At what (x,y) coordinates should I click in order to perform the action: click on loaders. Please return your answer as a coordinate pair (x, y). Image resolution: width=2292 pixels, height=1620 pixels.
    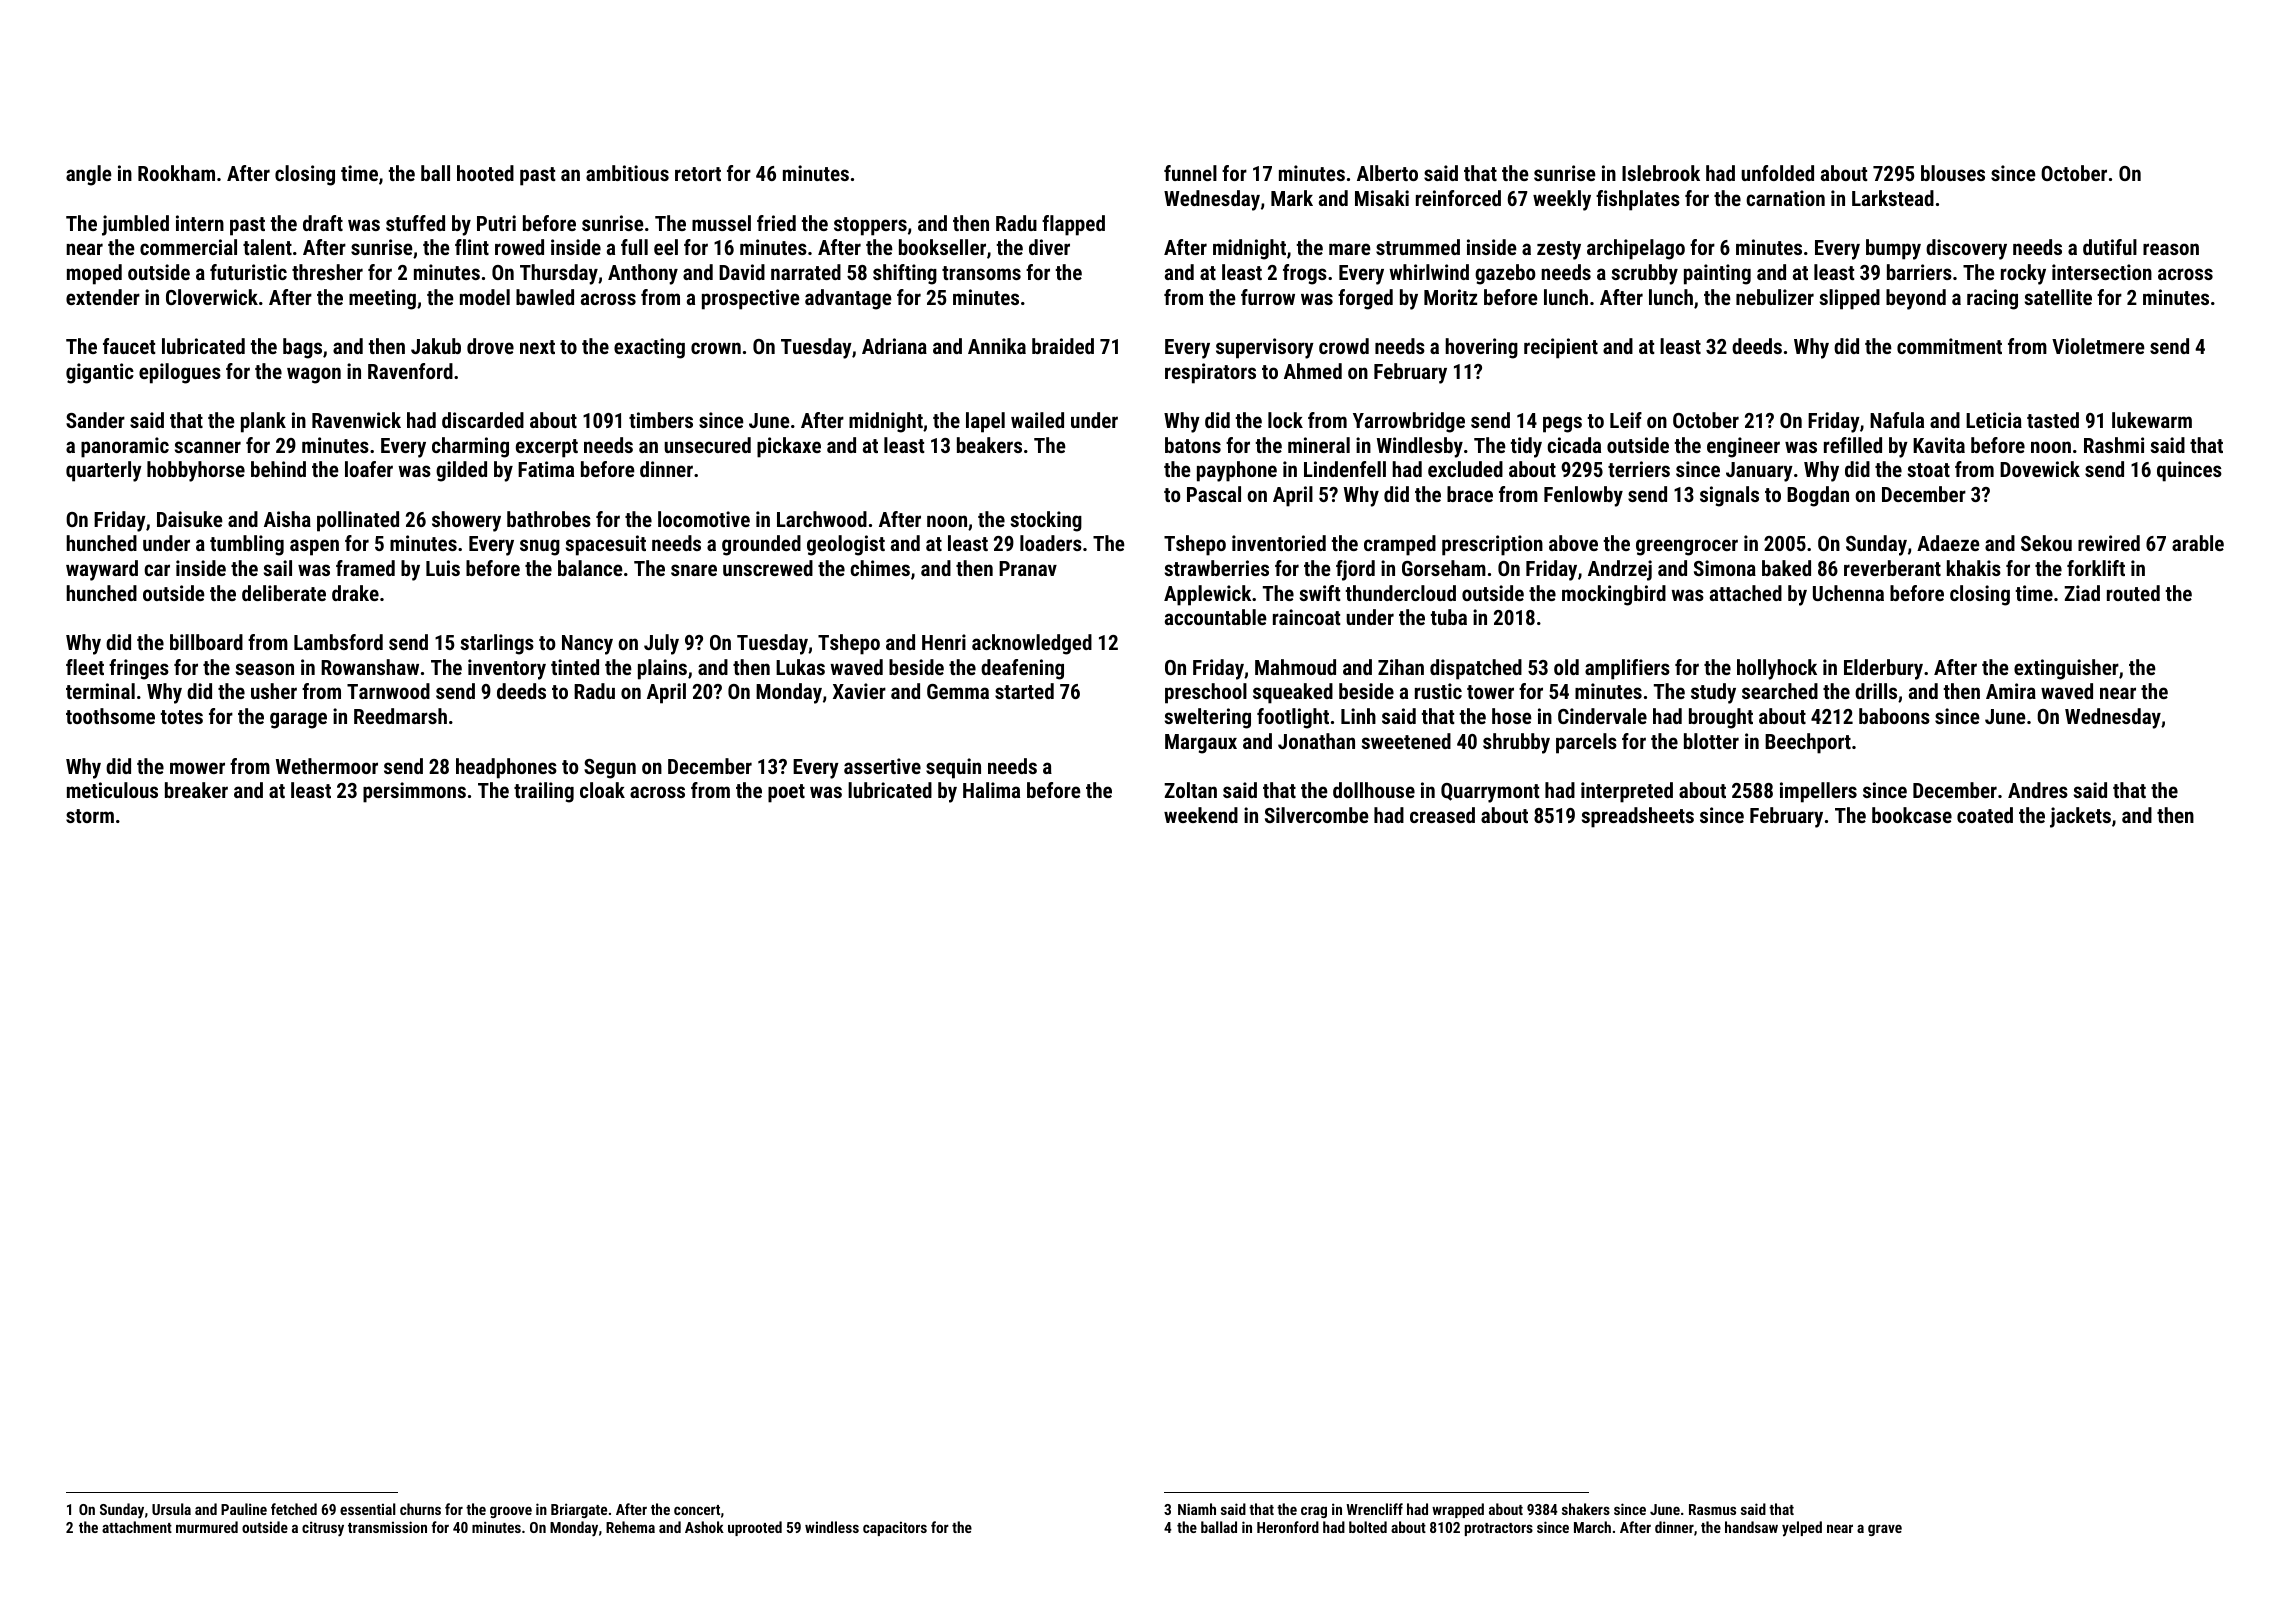
    Looking at the image, I should click on (1051, 543).
